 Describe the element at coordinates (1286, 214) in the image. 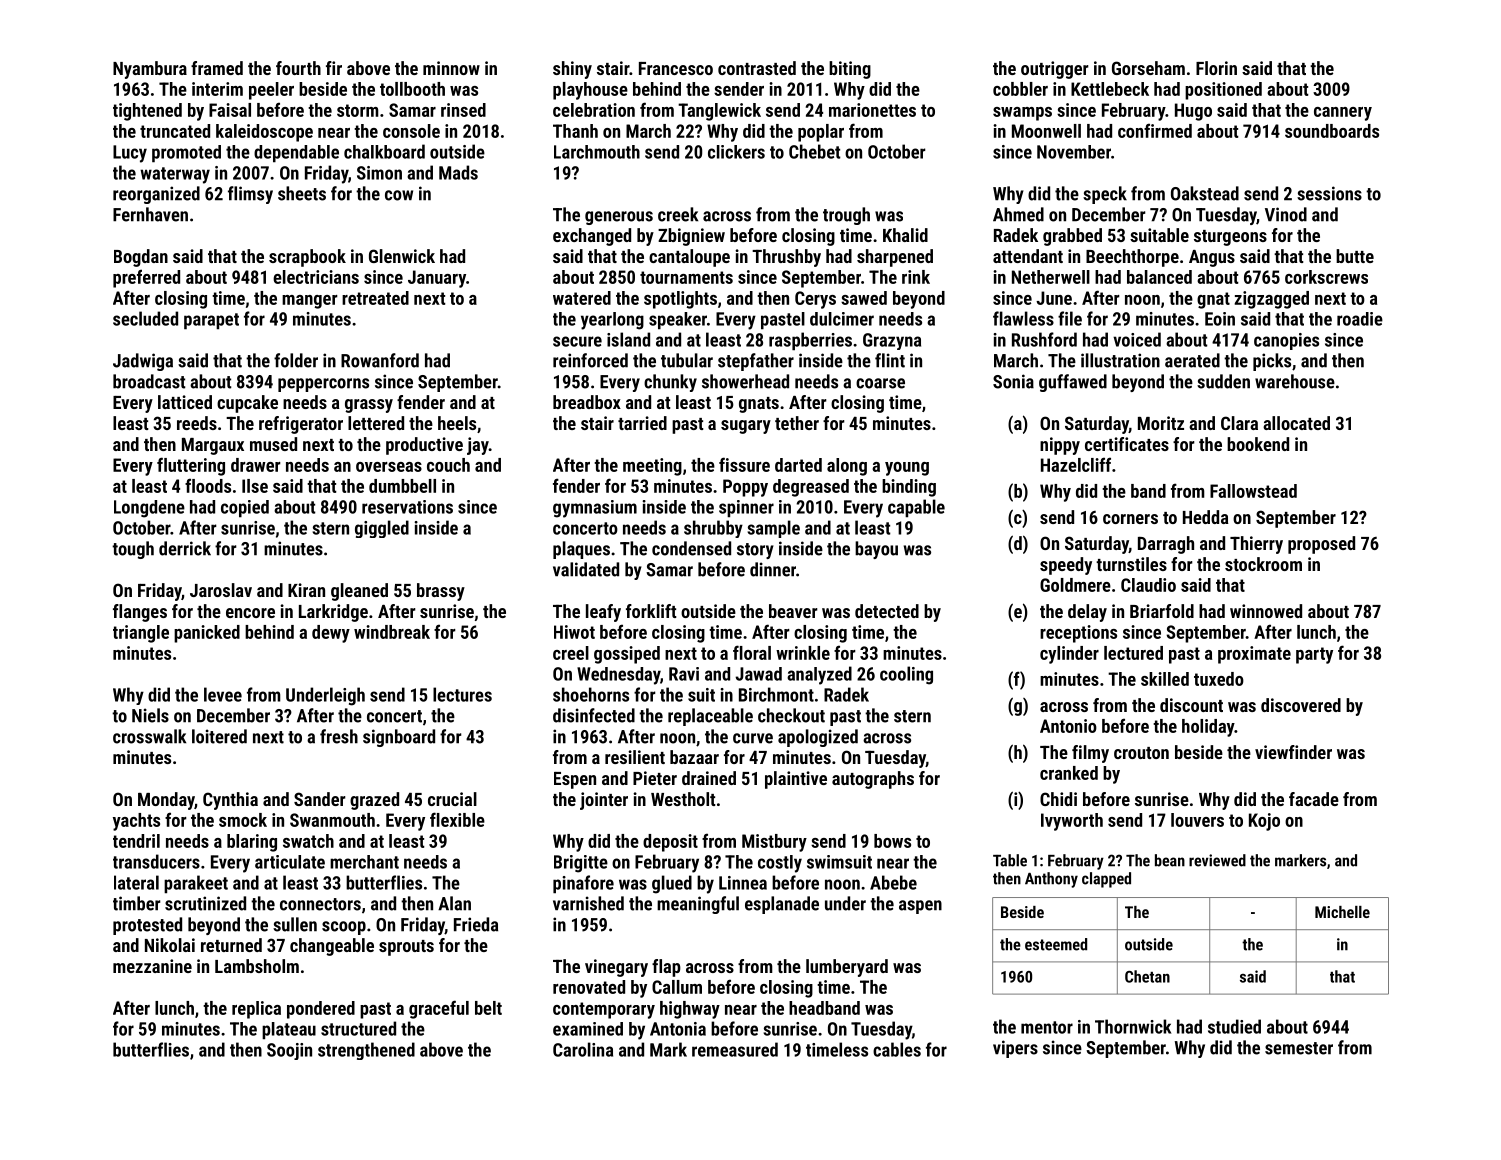

I see `Vinod` at that location.
